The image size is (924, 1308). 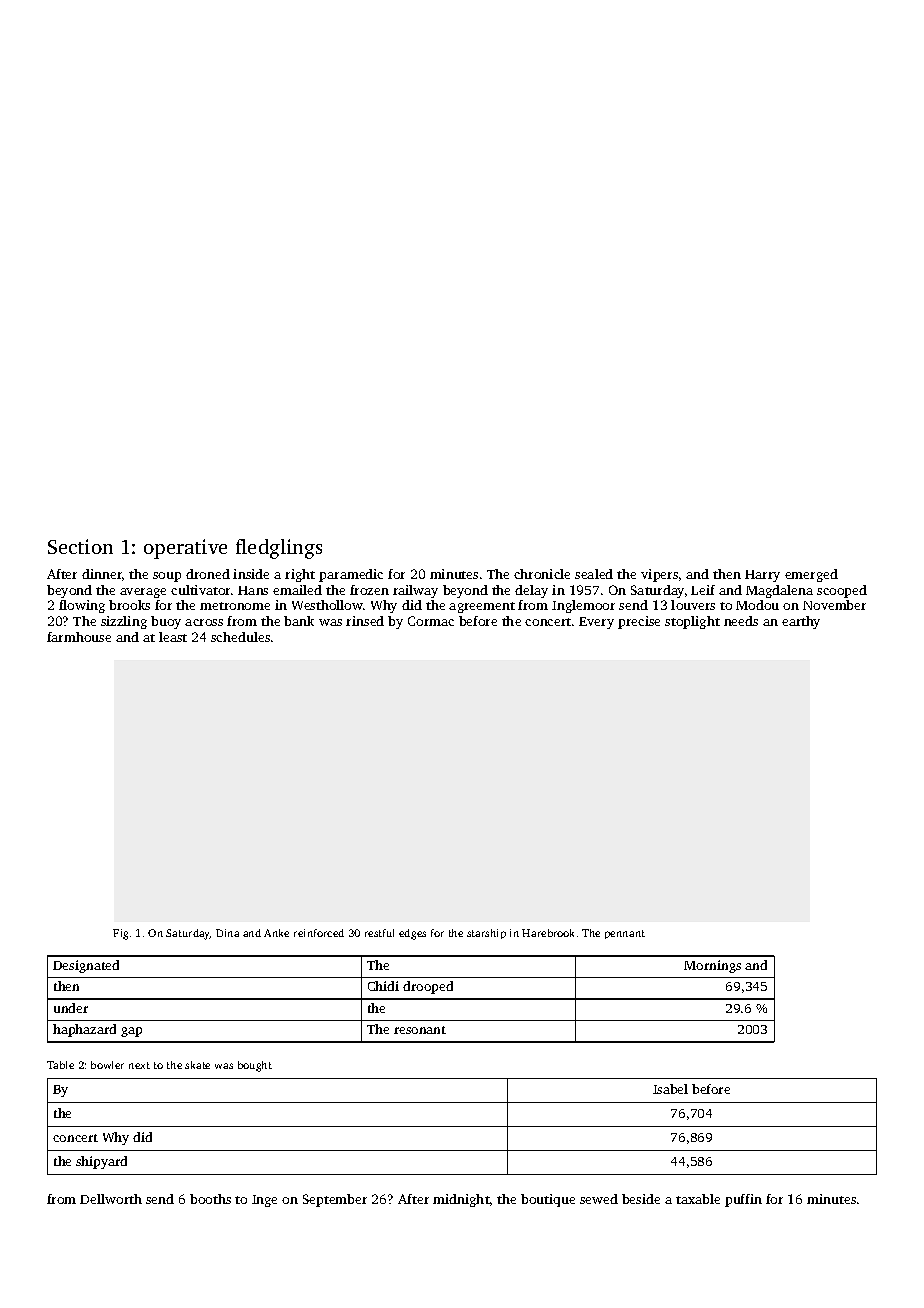 What do you see at coordinates (596, 623) in the screenshot?
I see `Every` at bounding box center [596, 623].
